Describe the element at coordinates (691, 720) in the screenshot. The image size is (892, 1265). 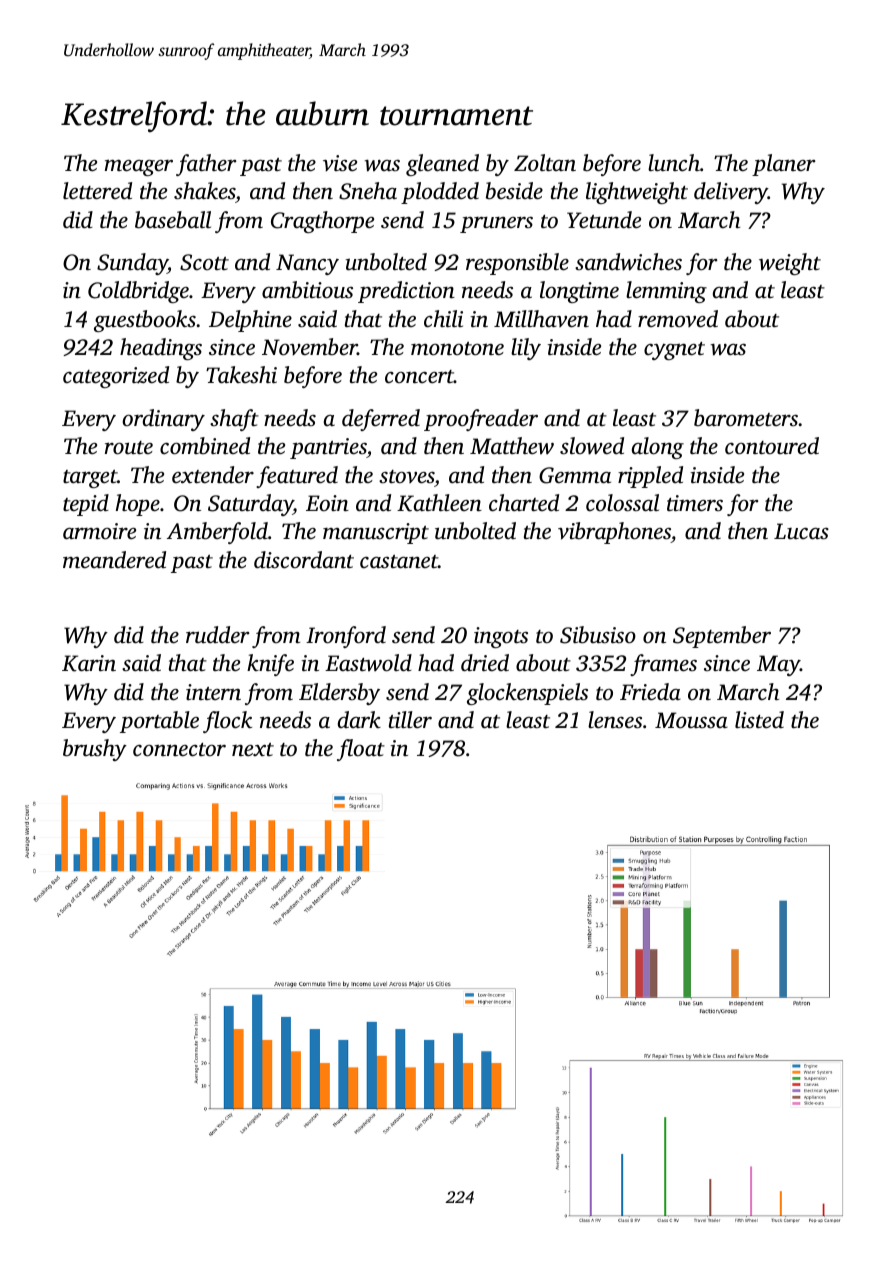
I see `Moussa` at that location.
